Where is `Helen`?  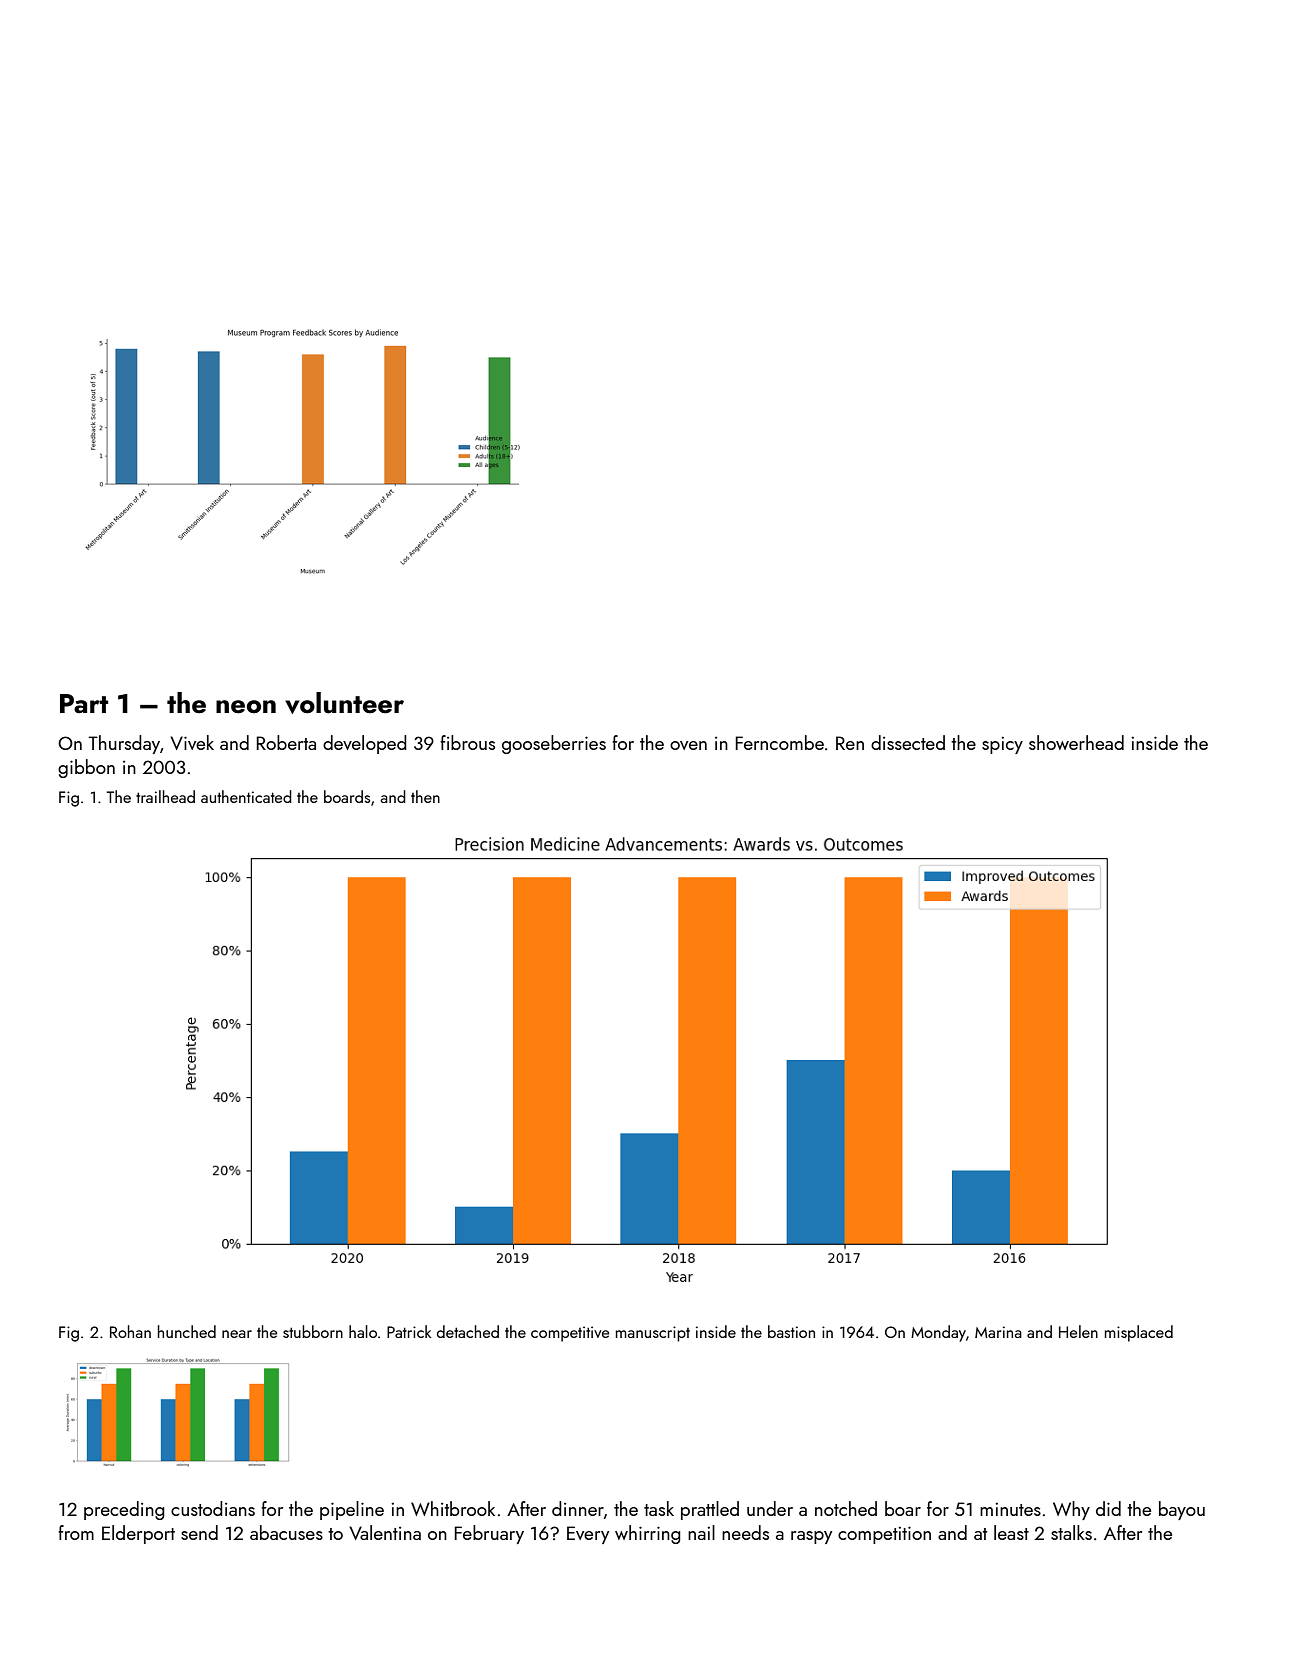
Helen is located at coordinates (1078, 1331).
